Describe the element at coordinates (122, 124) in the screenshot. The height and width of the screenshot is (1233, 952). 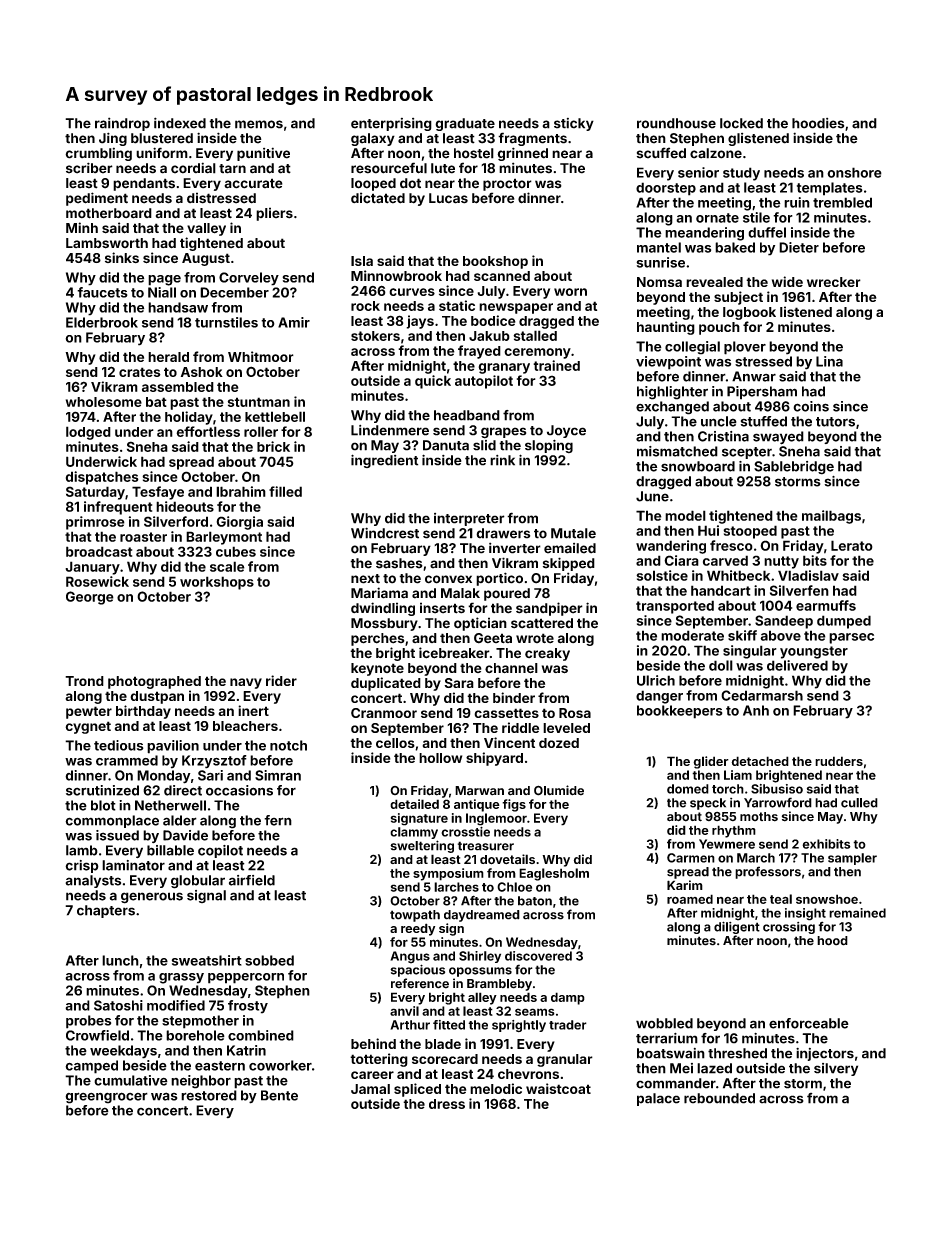
I see `raindrop` at that location.
